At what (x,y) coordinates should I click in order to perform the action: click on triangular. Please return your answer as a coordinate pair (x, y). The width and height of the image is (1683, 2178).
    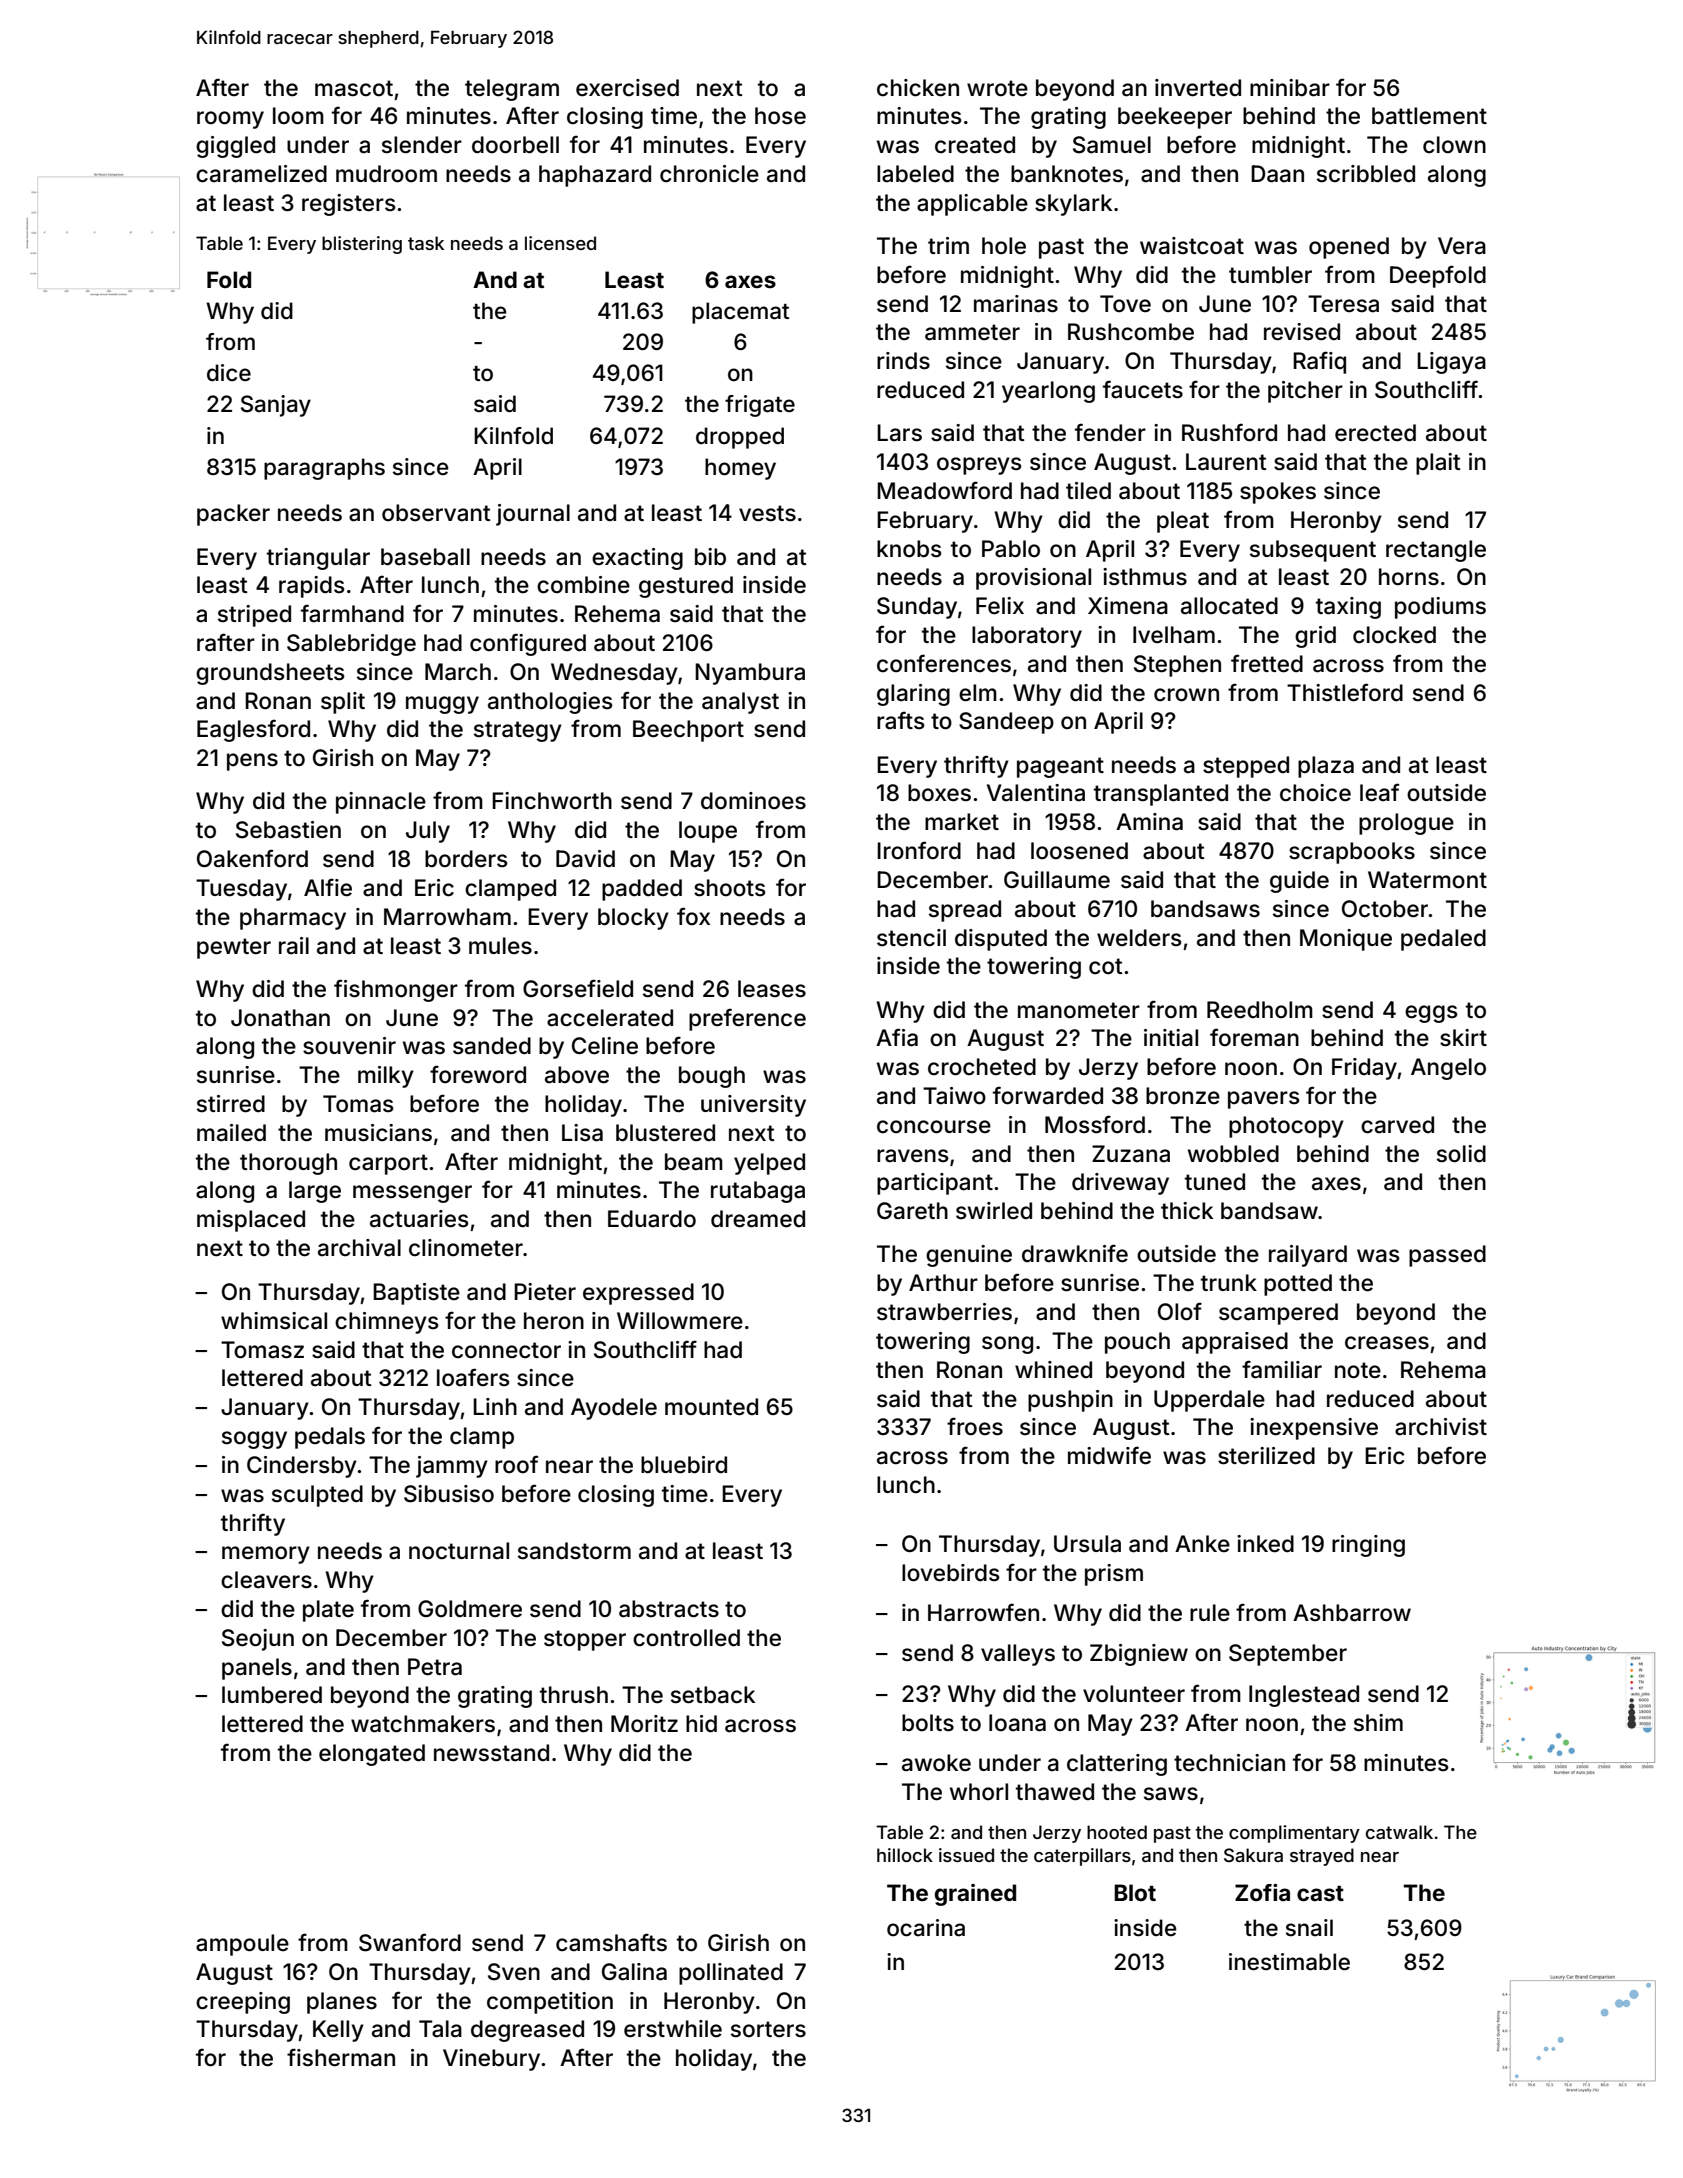
    Looking at the image, I should click on (318, 559).
